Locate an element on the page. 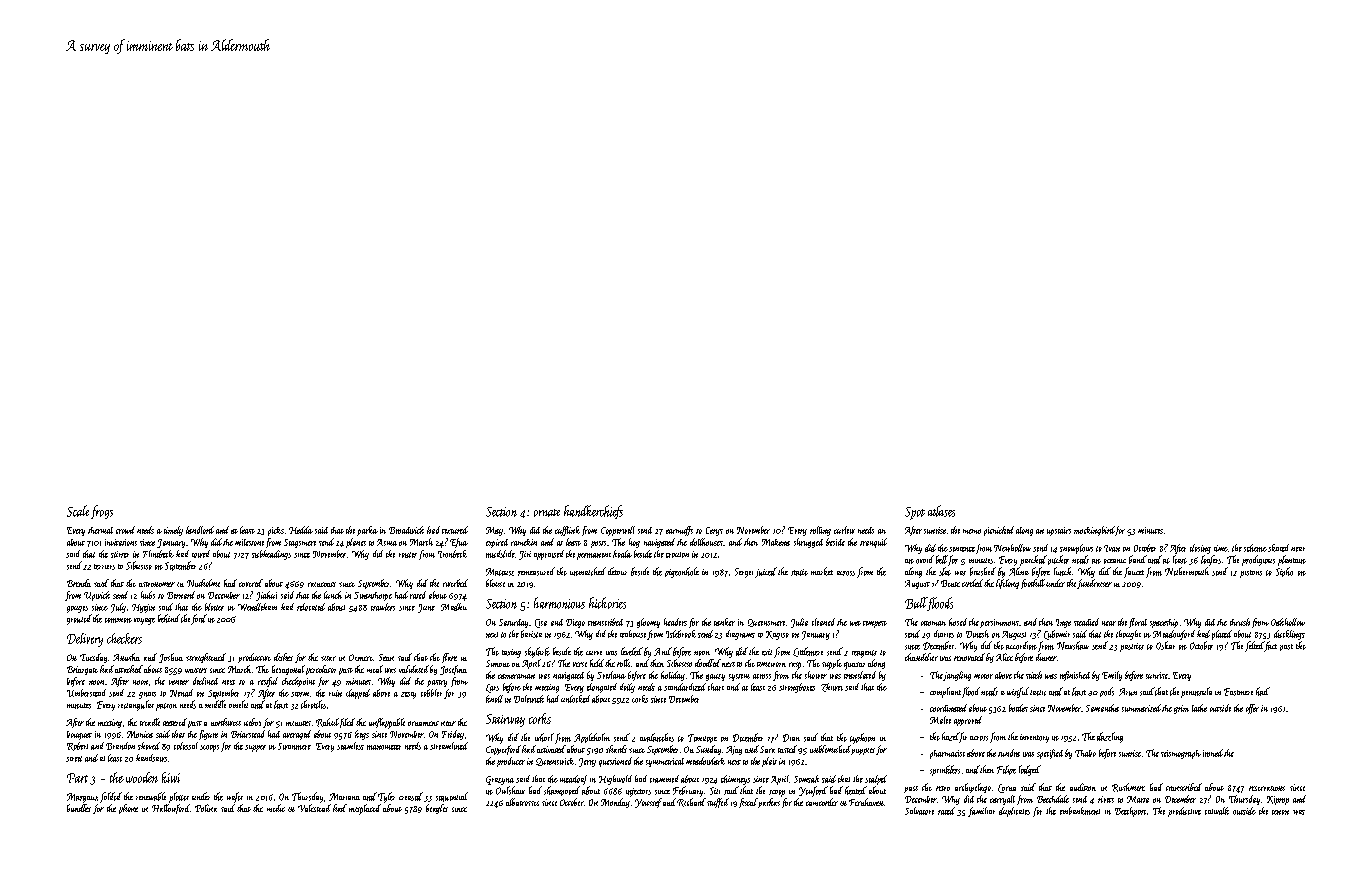  landlord is located at coordinates (200, 530).
